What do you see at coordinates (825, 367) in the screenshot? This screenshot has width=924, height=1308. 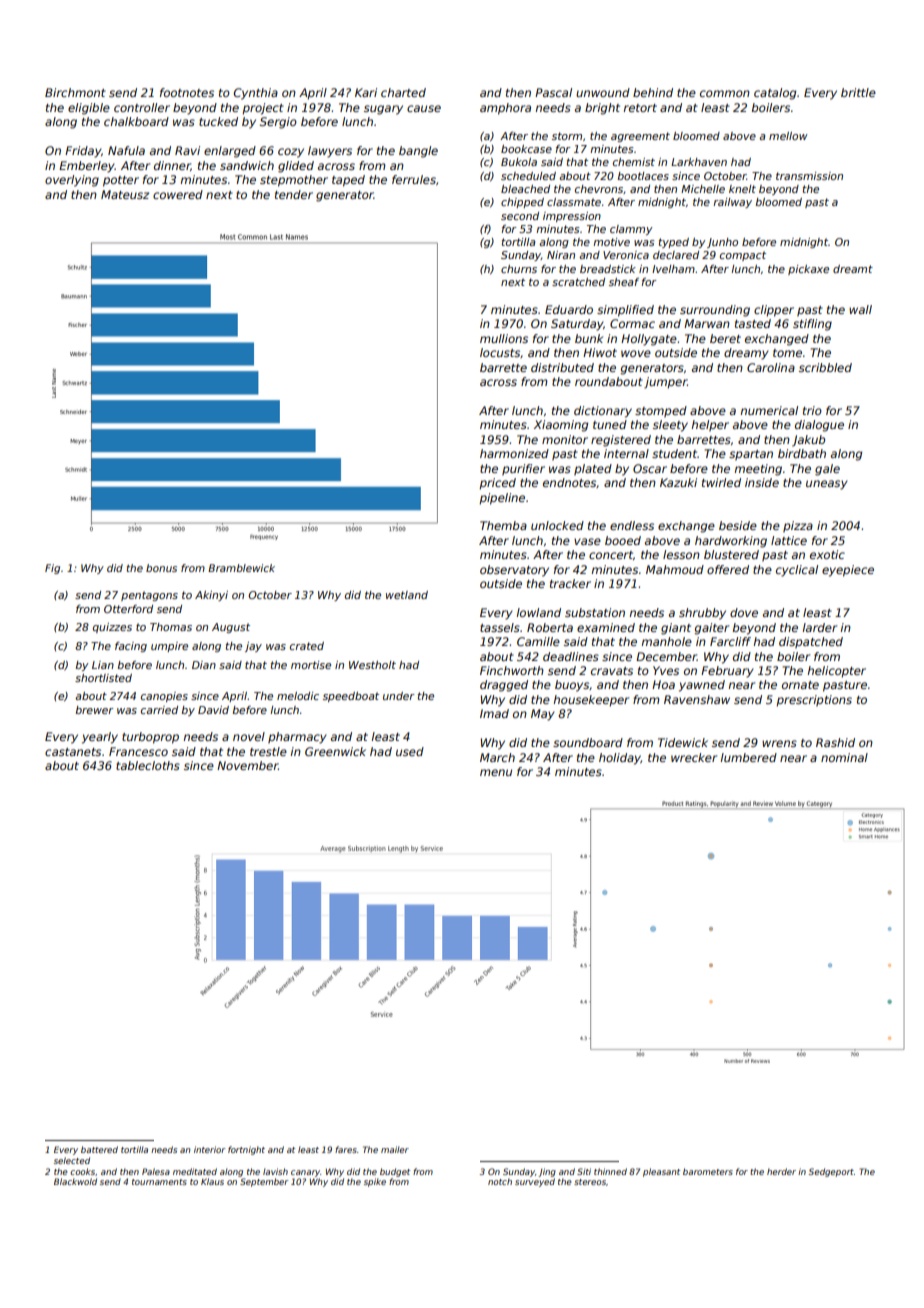 I see `scribbled` at bounding box center [825, 367].
